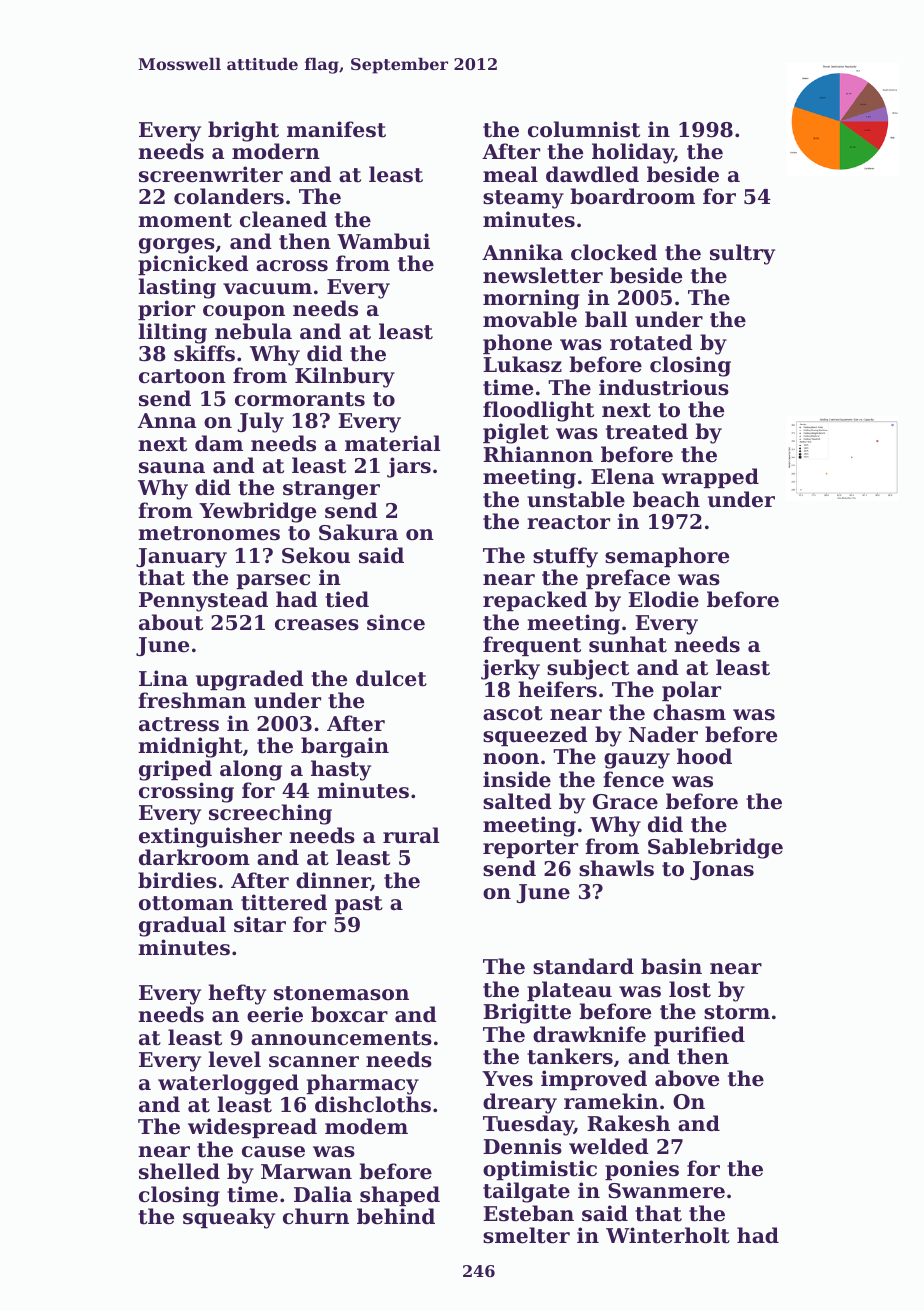 Image resolution: width=924 pixels, height=1311 pixels. What do you see at coordinates (383, 241) in the page?
I see `Wambui` at bounding box center [383, 241].
